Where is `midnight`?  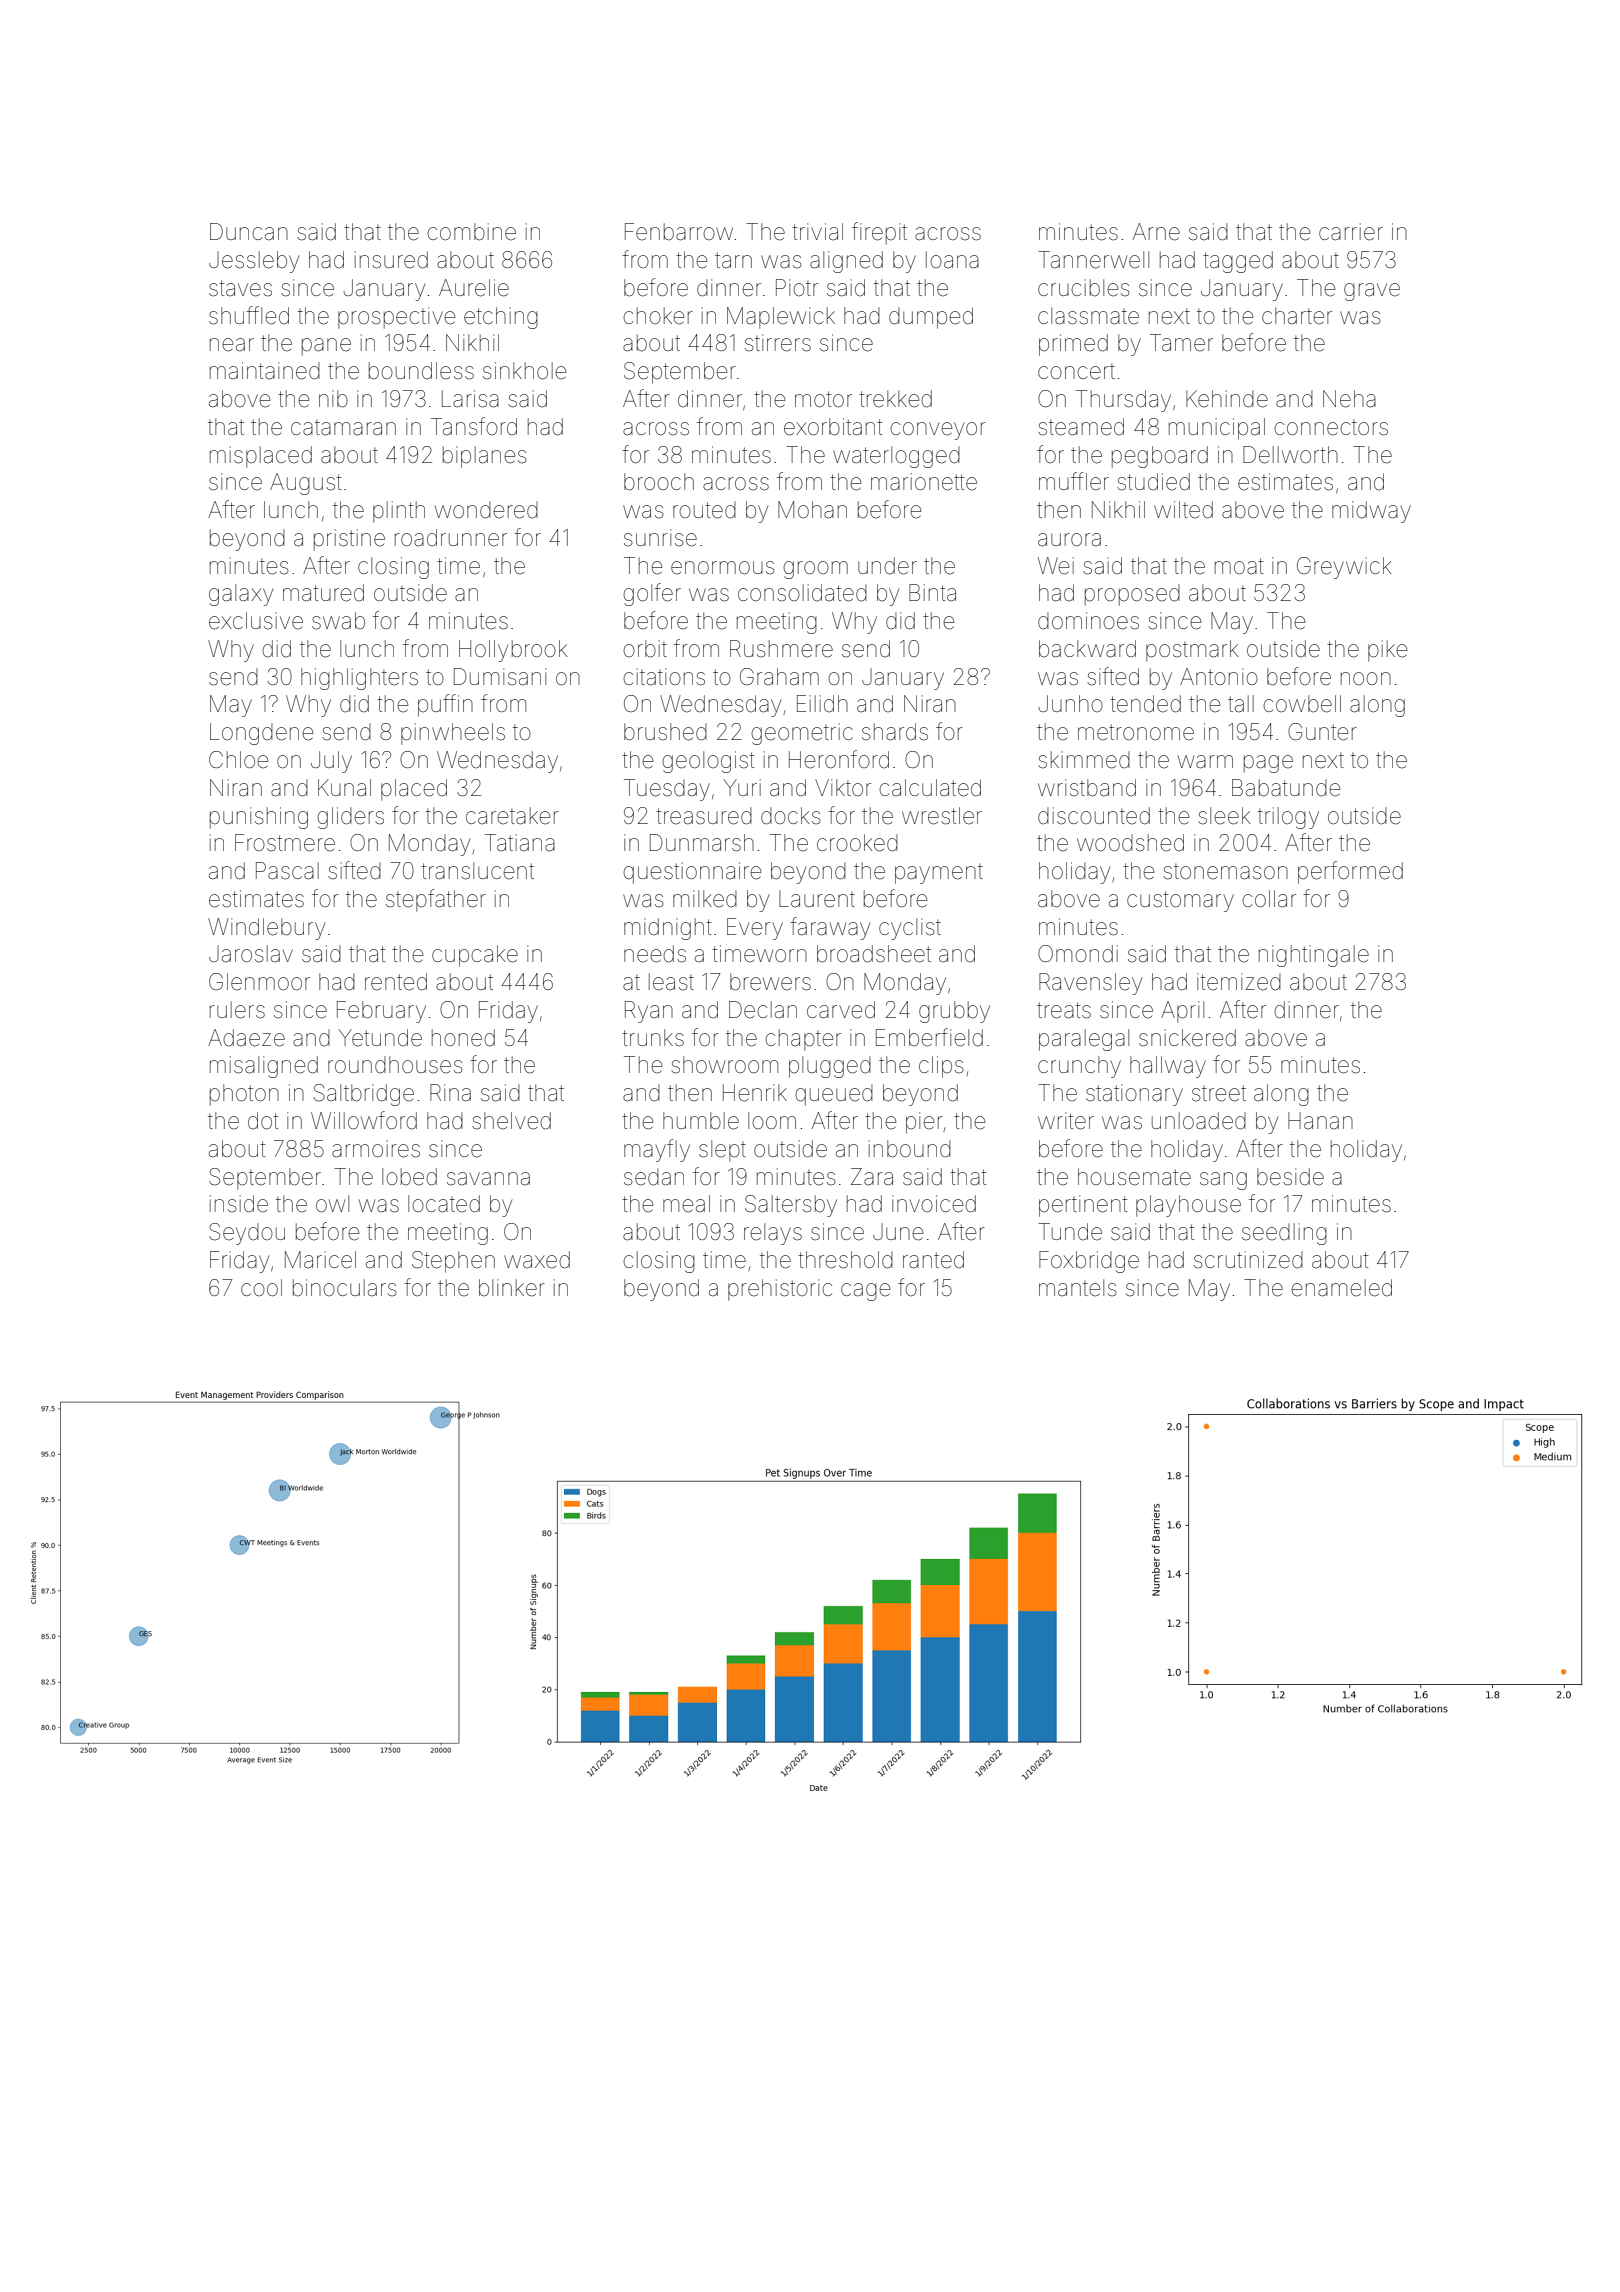
midnight is located at coordinates (668, 929).
